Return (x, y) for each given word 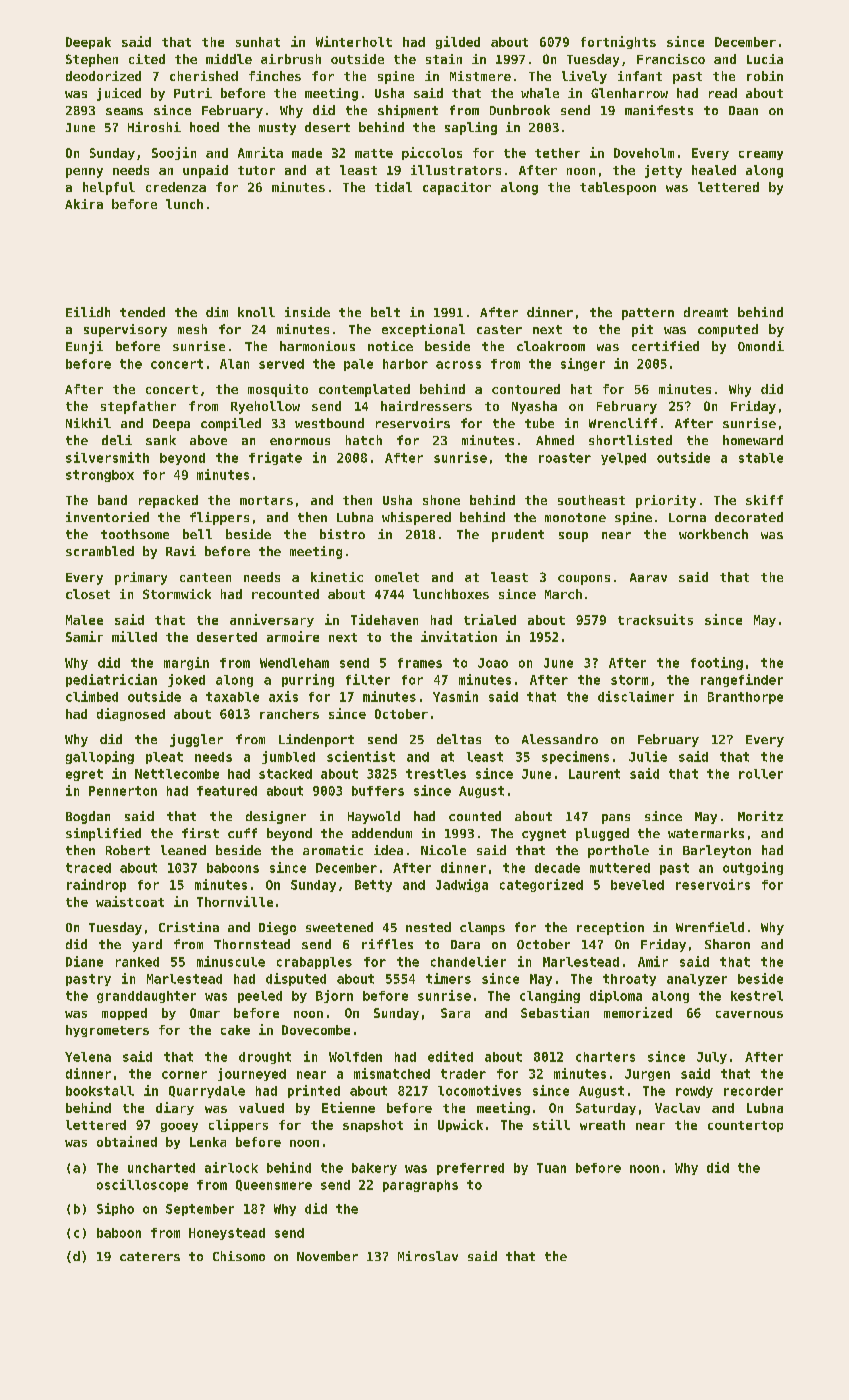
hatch (364, 440)
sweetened (339, 927)
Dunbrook (520, 110)
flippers (219, 518)
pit (642, 330)
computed (728, 330)
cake (235, 1030)
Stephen (92, 60)
